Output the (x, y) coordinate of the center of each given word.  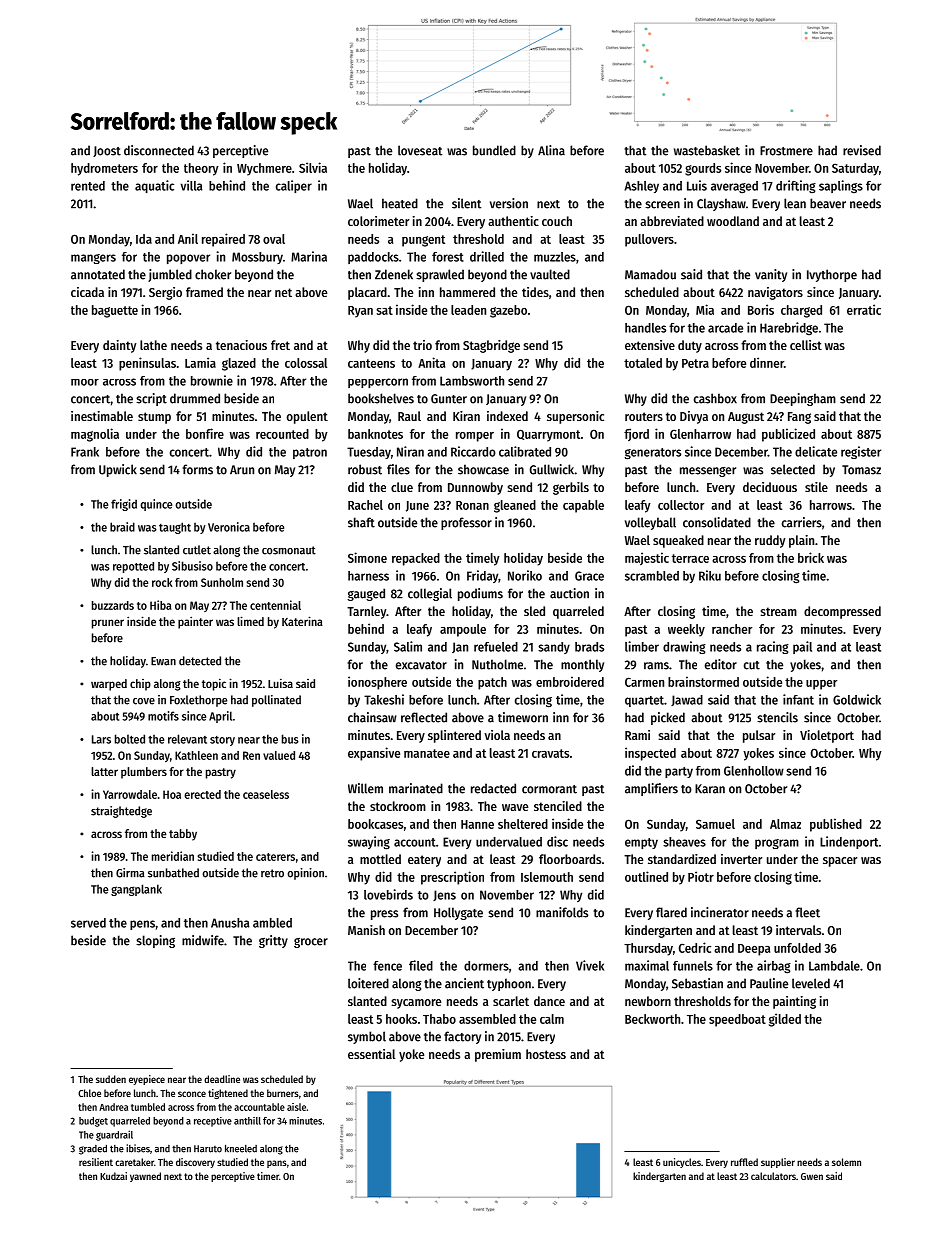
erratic (864, 309)
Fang (799, 418)
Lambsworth (472, 381)
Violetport (827, 736)
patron (310, 453)
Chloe (89, 1093)
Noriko (525, 575)
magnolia (95, 435)
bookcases (375, 824)
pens (142, 925)
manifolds (562, 912)
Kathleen (196, 755)
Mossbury (257, 258)
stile (816, 487)
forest (448, 257)
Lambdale (834, 966)
